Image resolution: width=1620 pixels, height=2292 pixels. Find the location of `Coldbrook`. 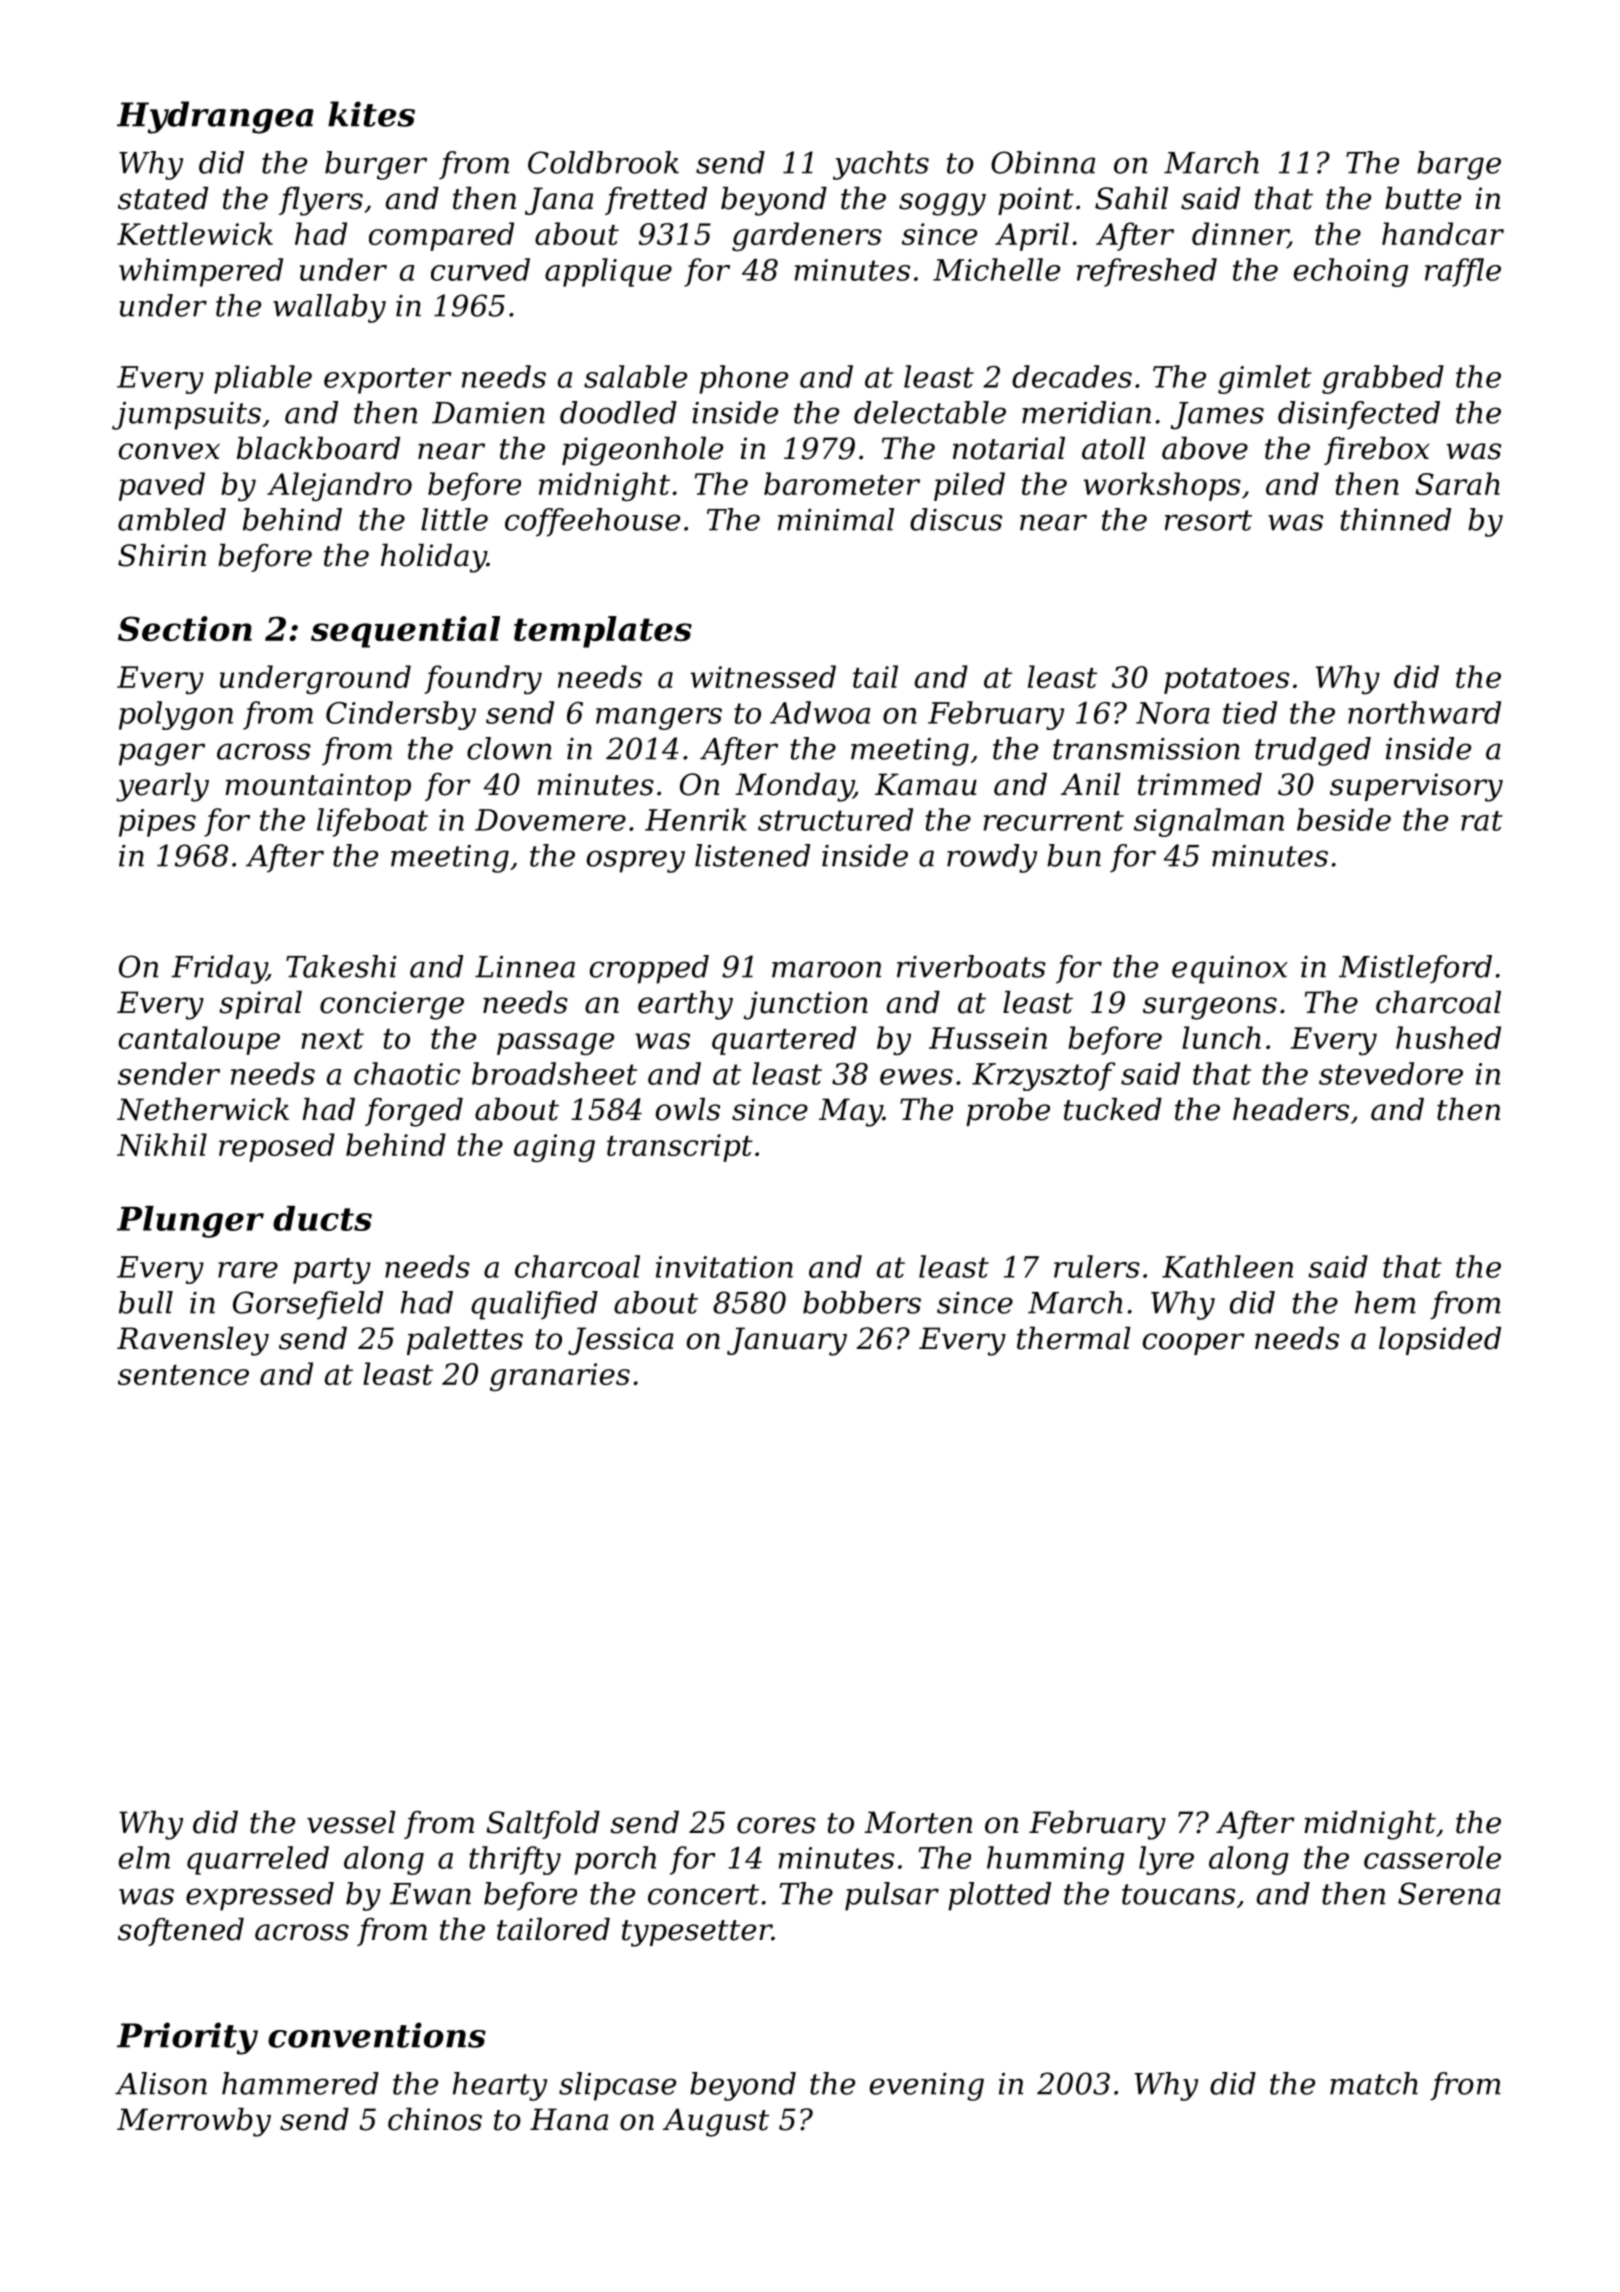

Coldbrook is located at coordinates (603, 162).
